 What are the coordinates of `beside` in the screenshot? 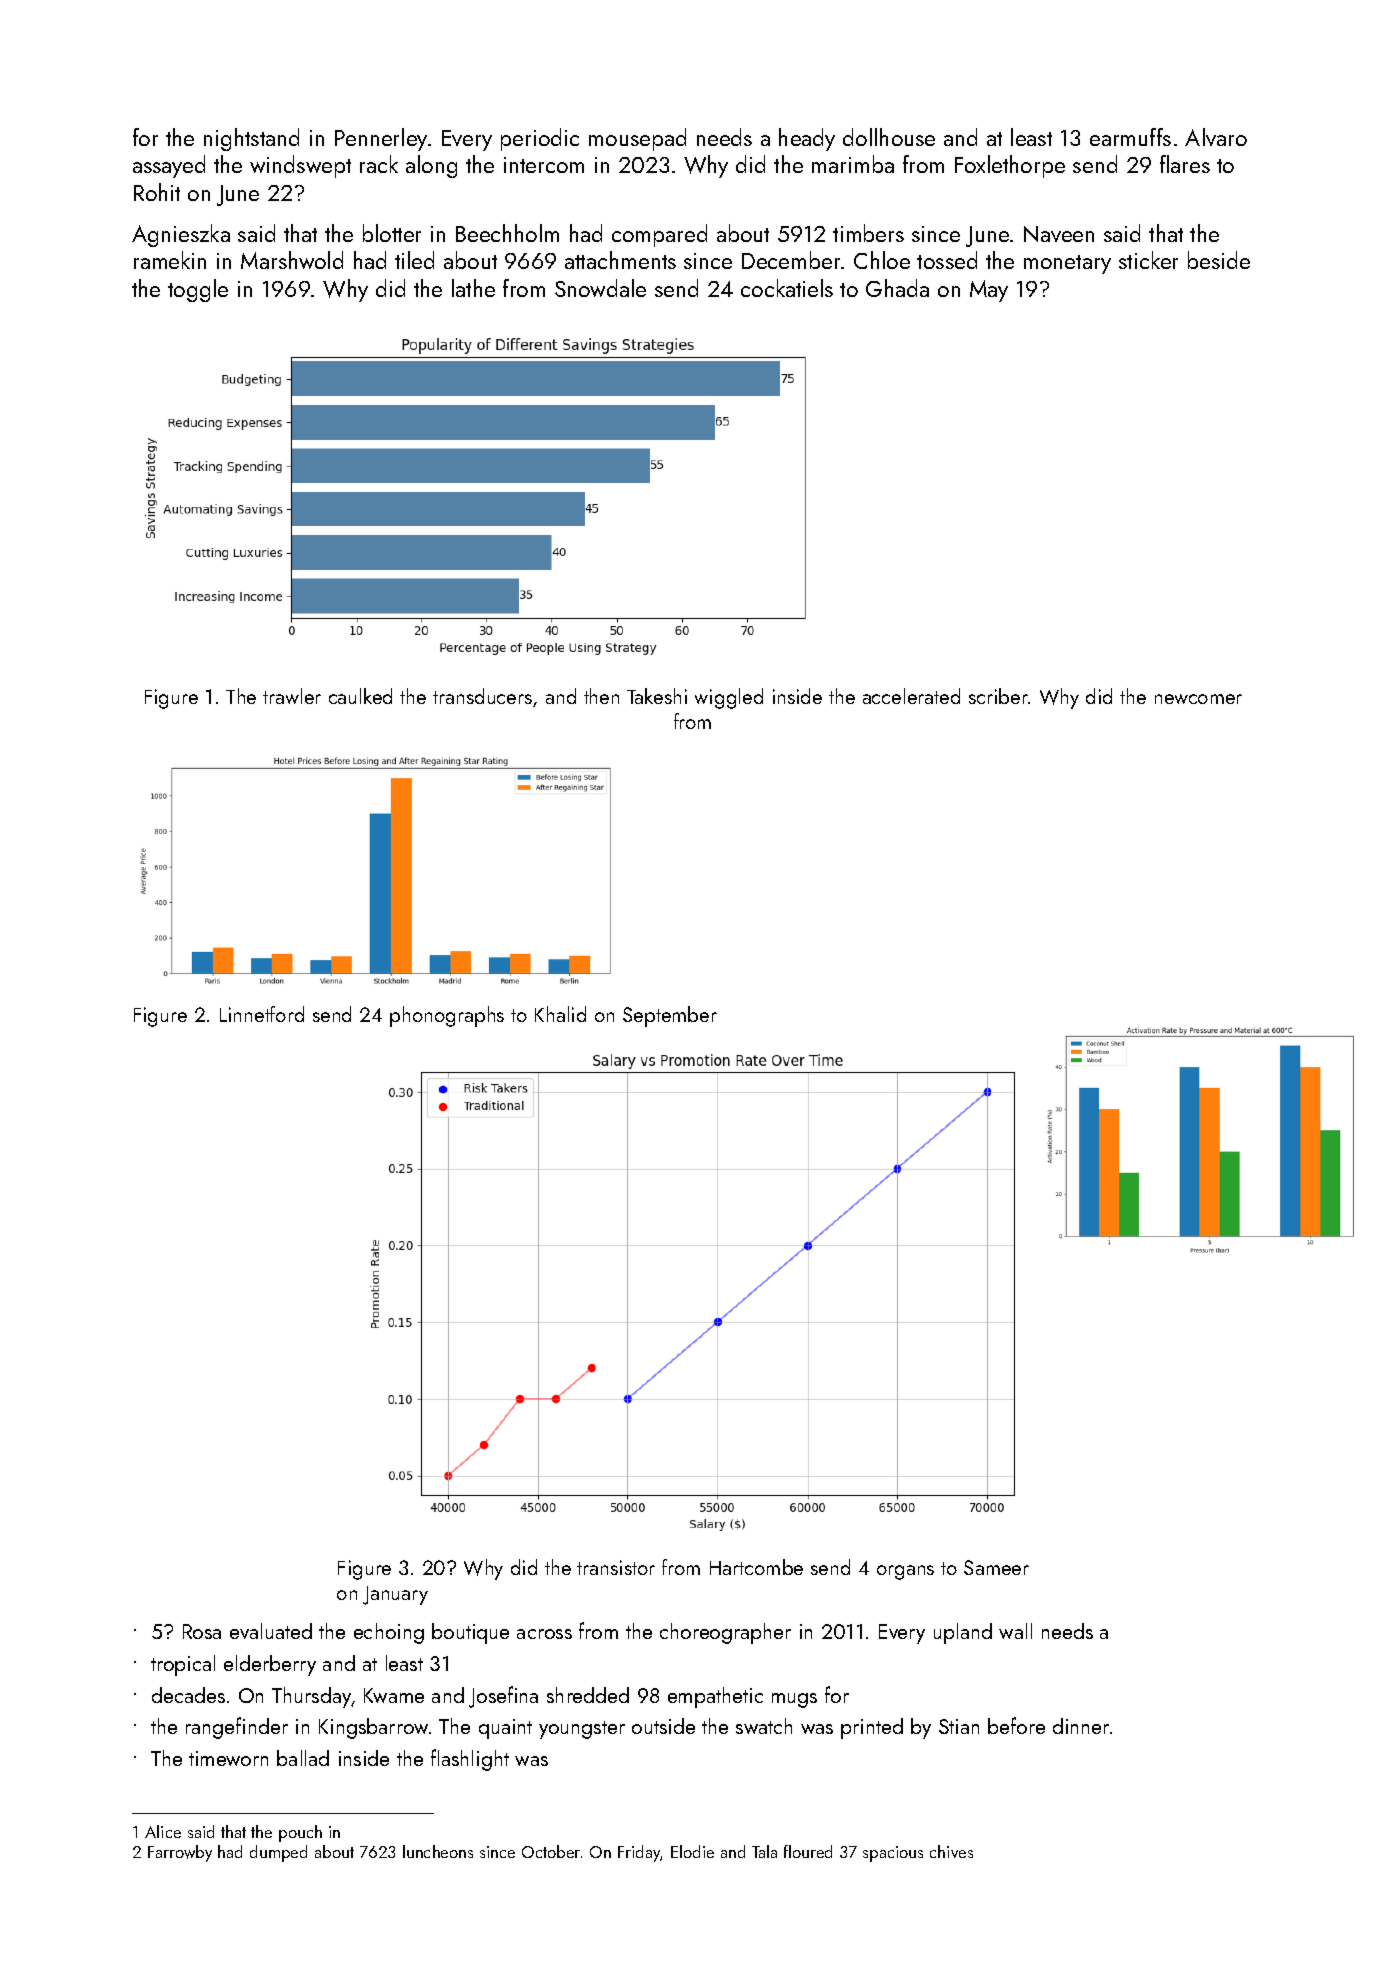 It's located at (1219, 260).
